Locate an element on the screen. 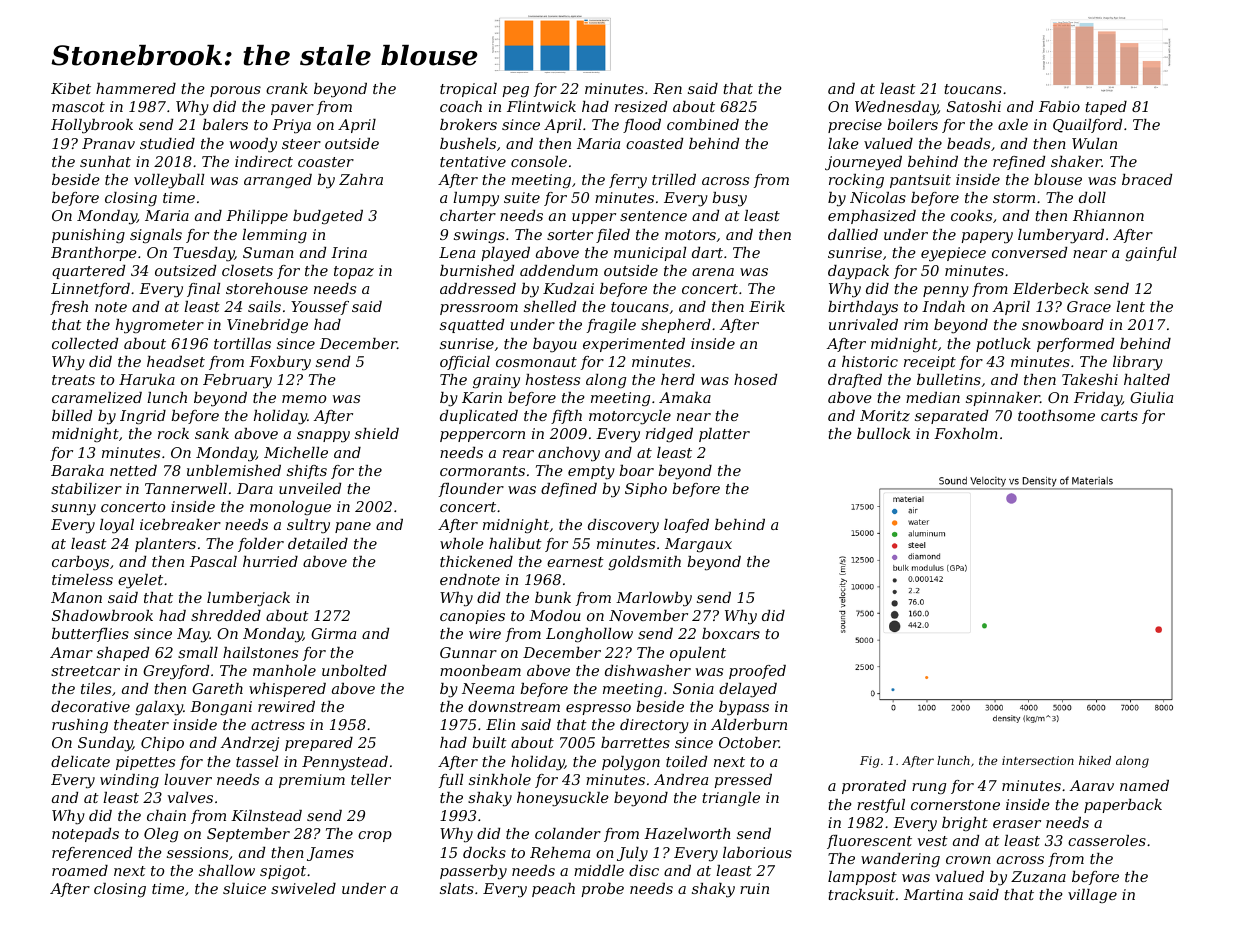 The height and width of the screenshot is (952, 1233). indirect is located at coordinates (264, 161).
